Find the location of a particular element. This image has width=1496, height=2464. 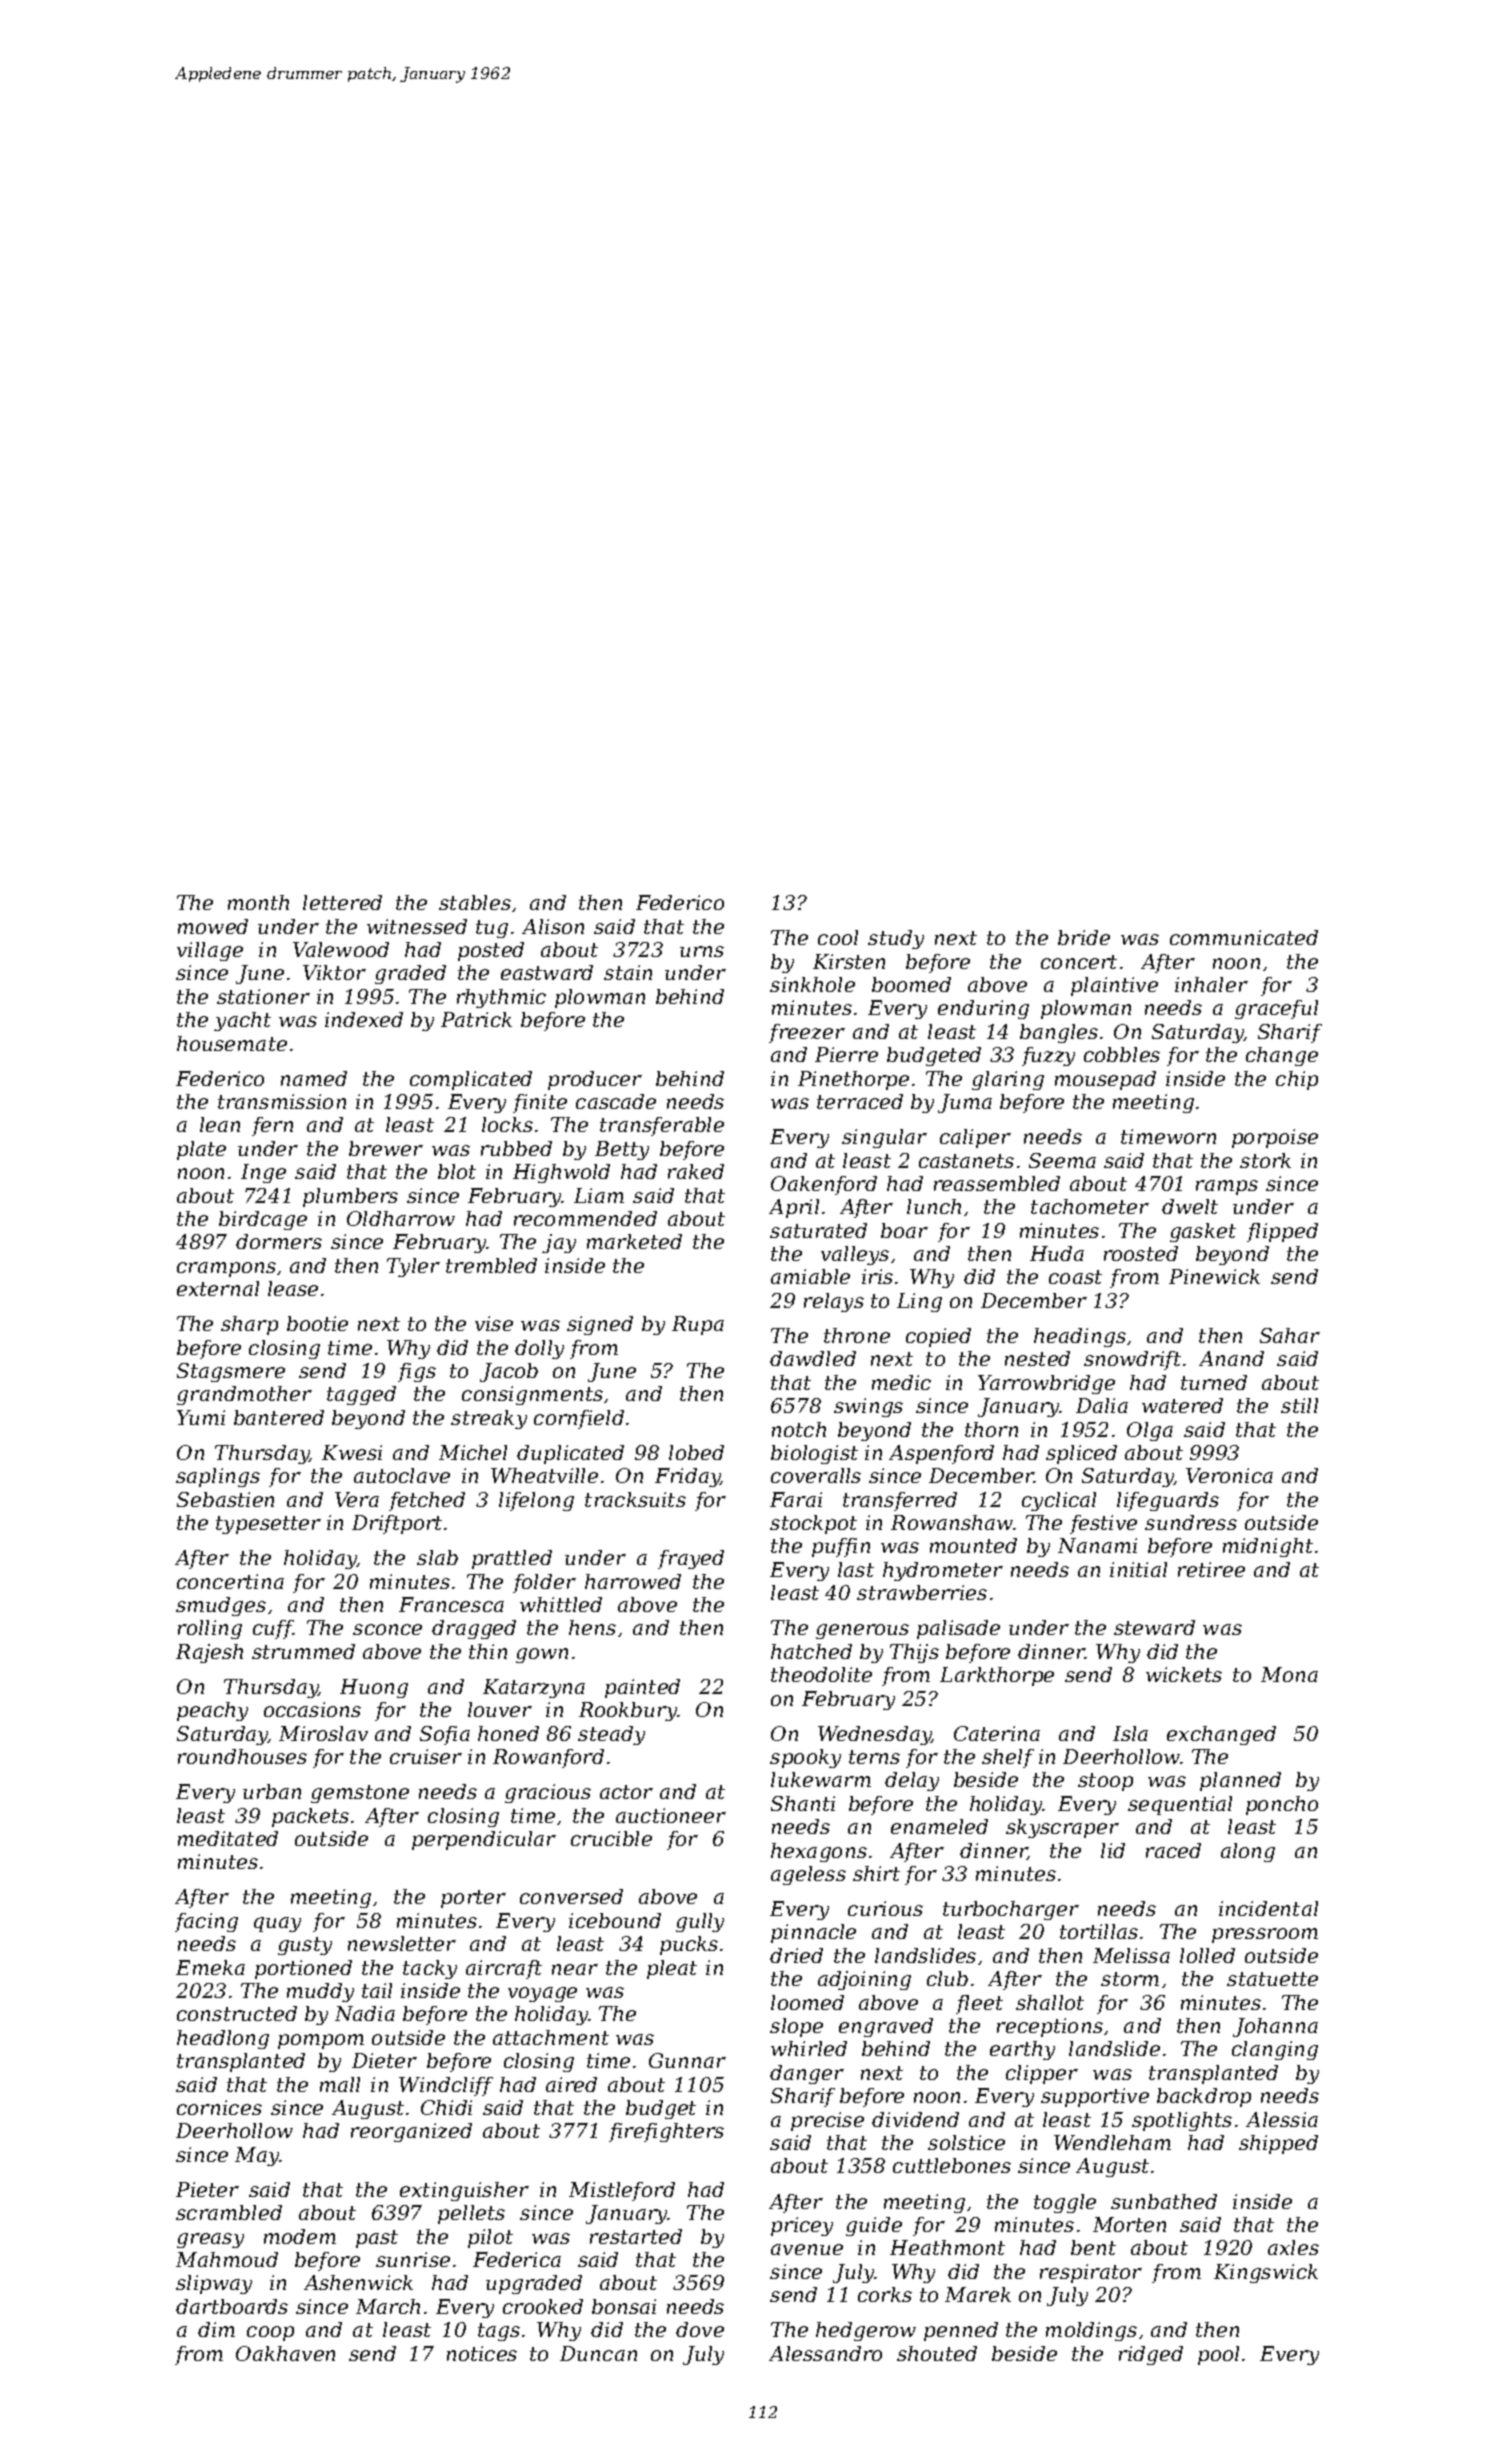

village is located at coordinates (210, 951).
